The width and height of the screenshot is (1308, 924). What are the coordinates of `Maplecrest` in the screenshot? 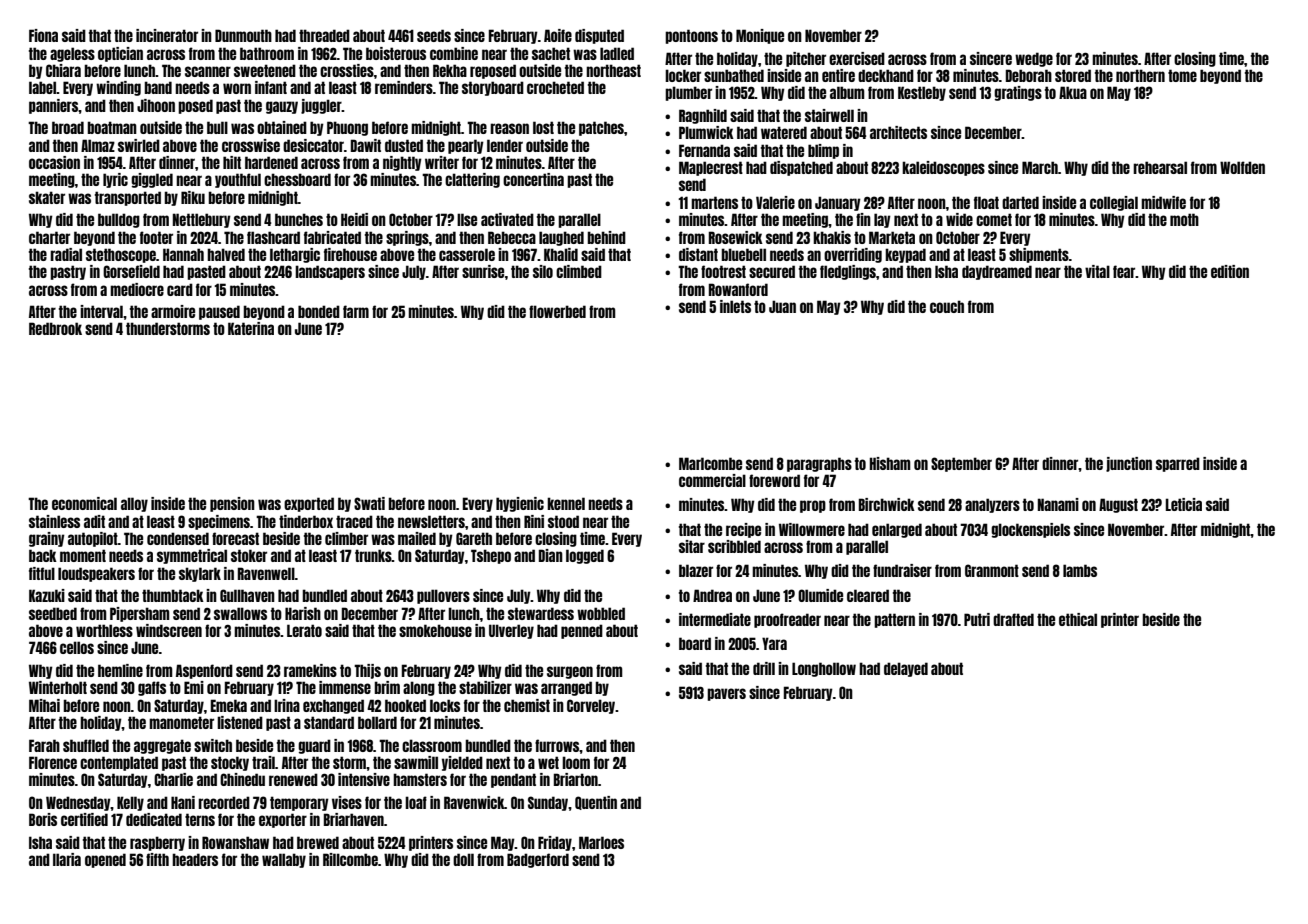 It's located at (711, 168).
